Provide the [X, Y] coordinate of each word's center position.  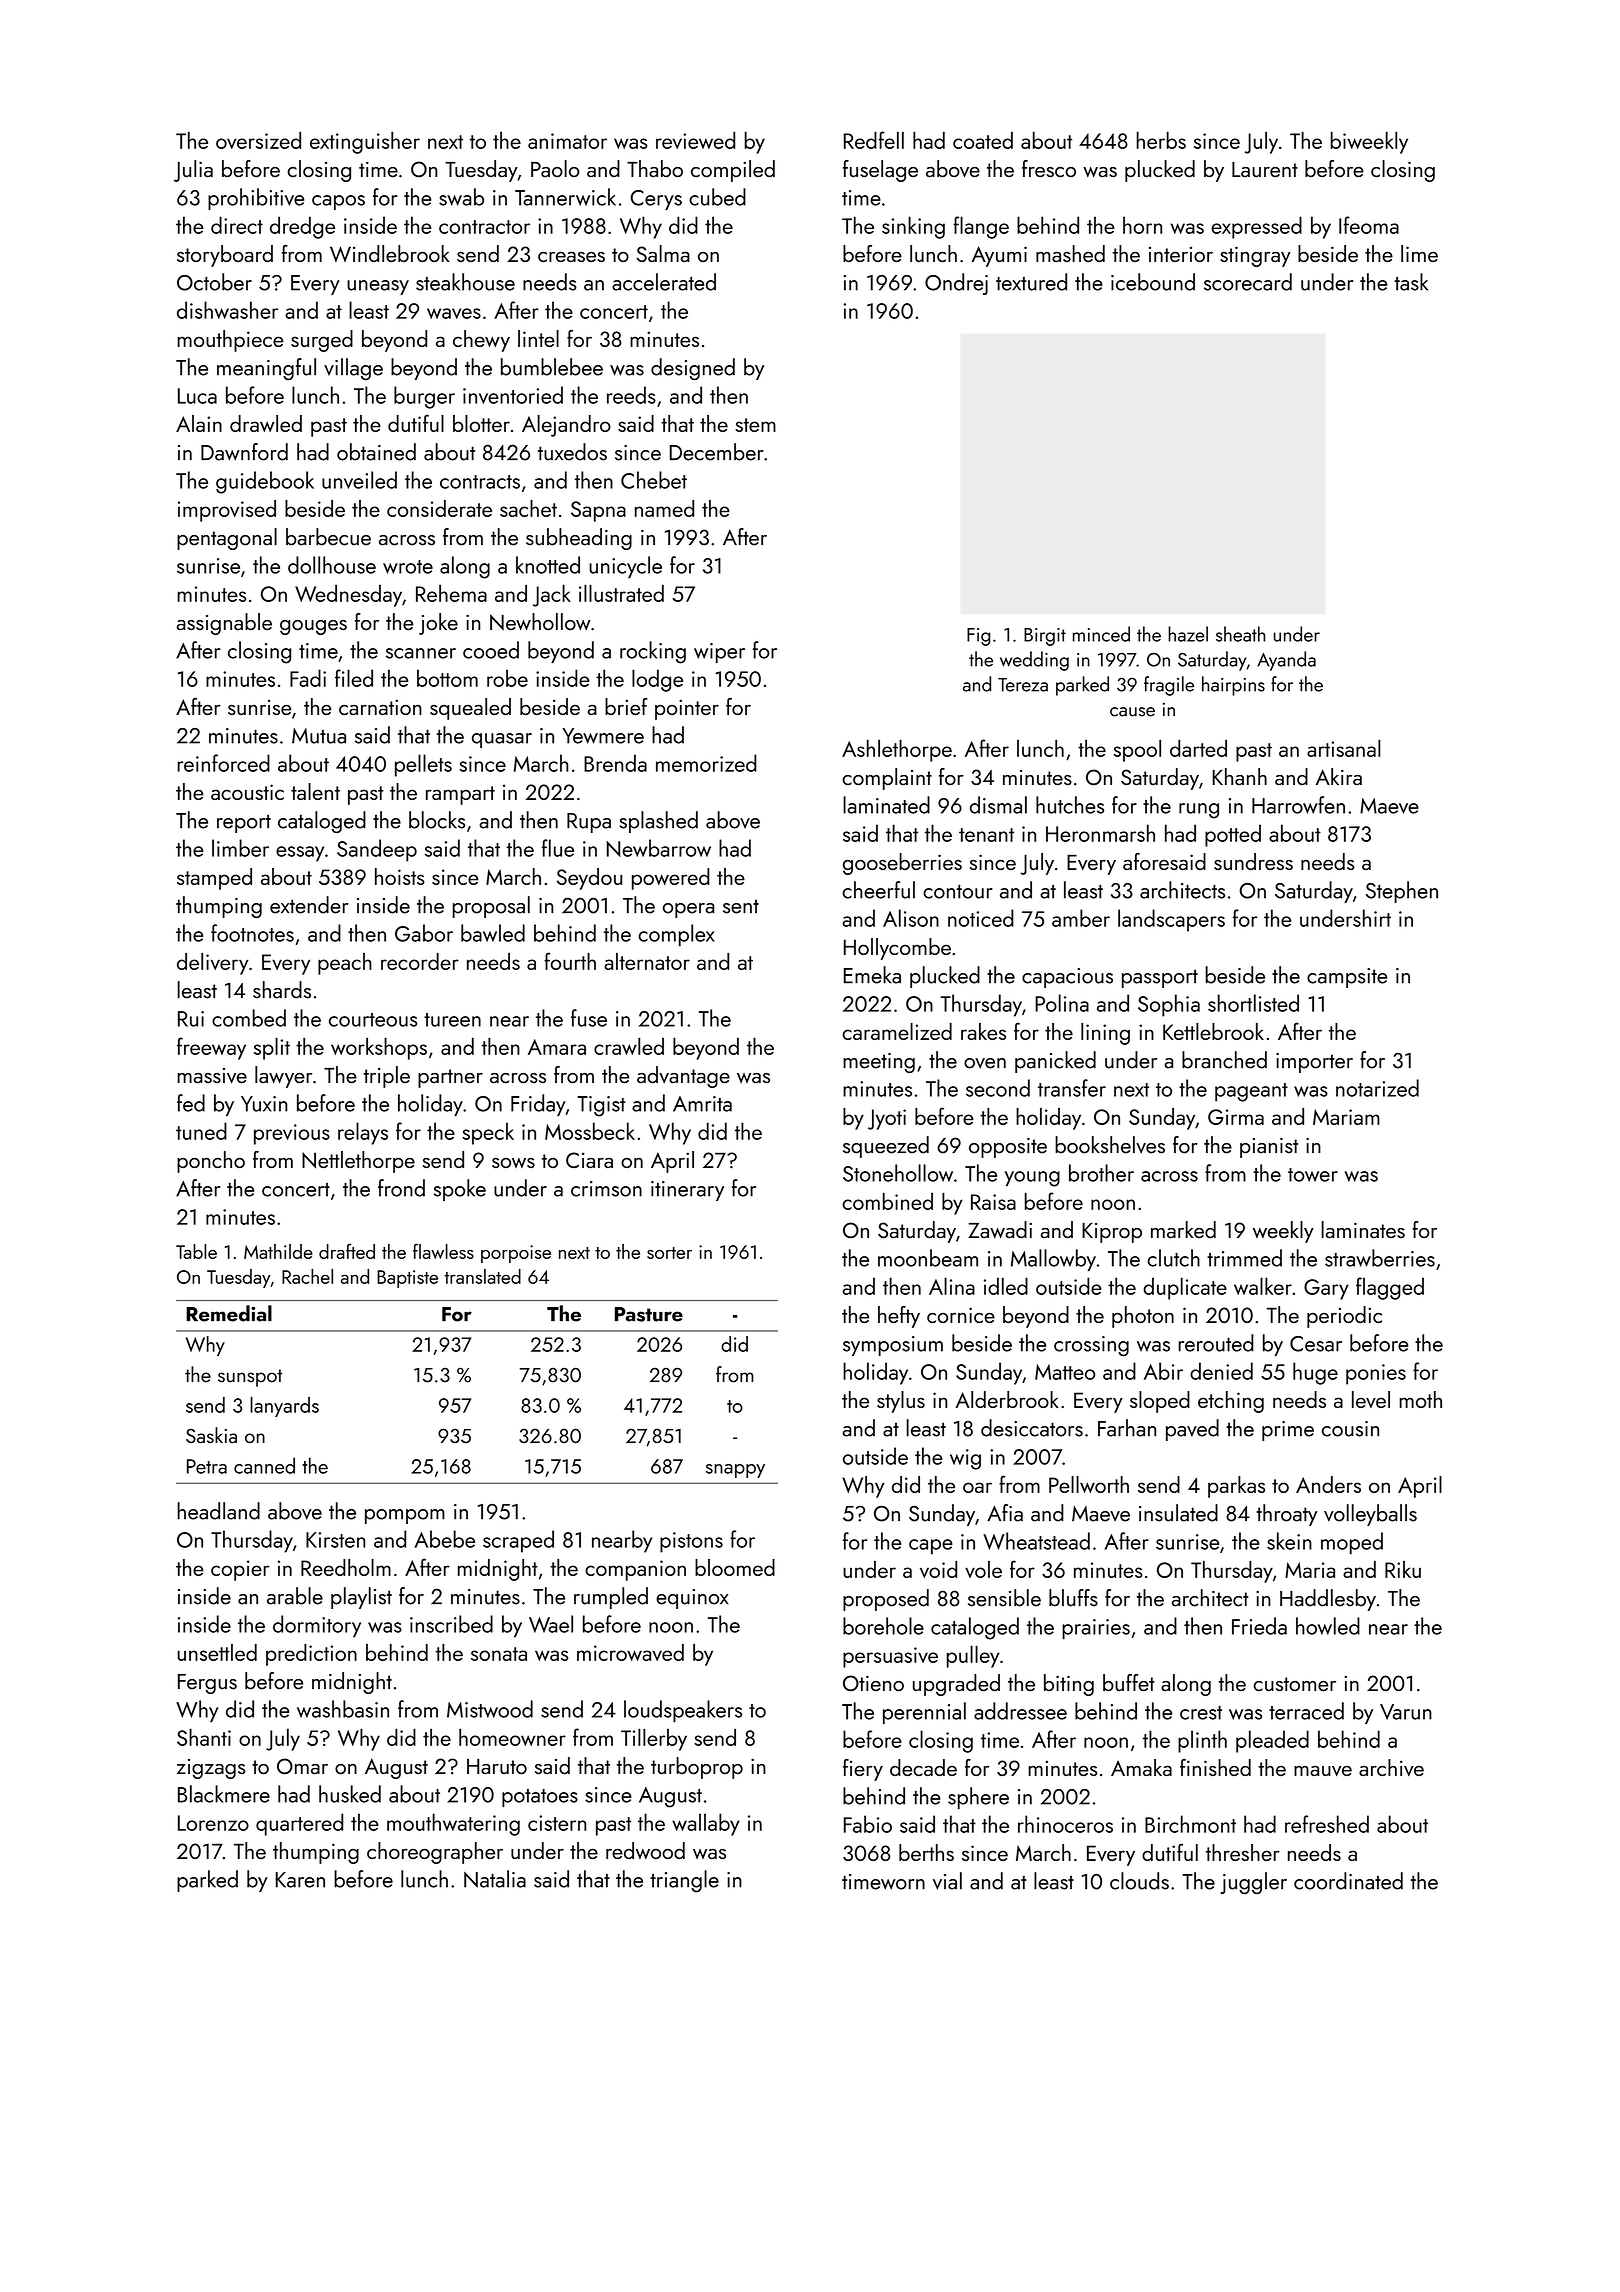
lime [1419, 253]
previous [292, 1134]
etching [1231, 1402]
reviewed [695, 140]
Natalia [495, 1879]
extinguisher [365, 142]
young [1032, 1179]
